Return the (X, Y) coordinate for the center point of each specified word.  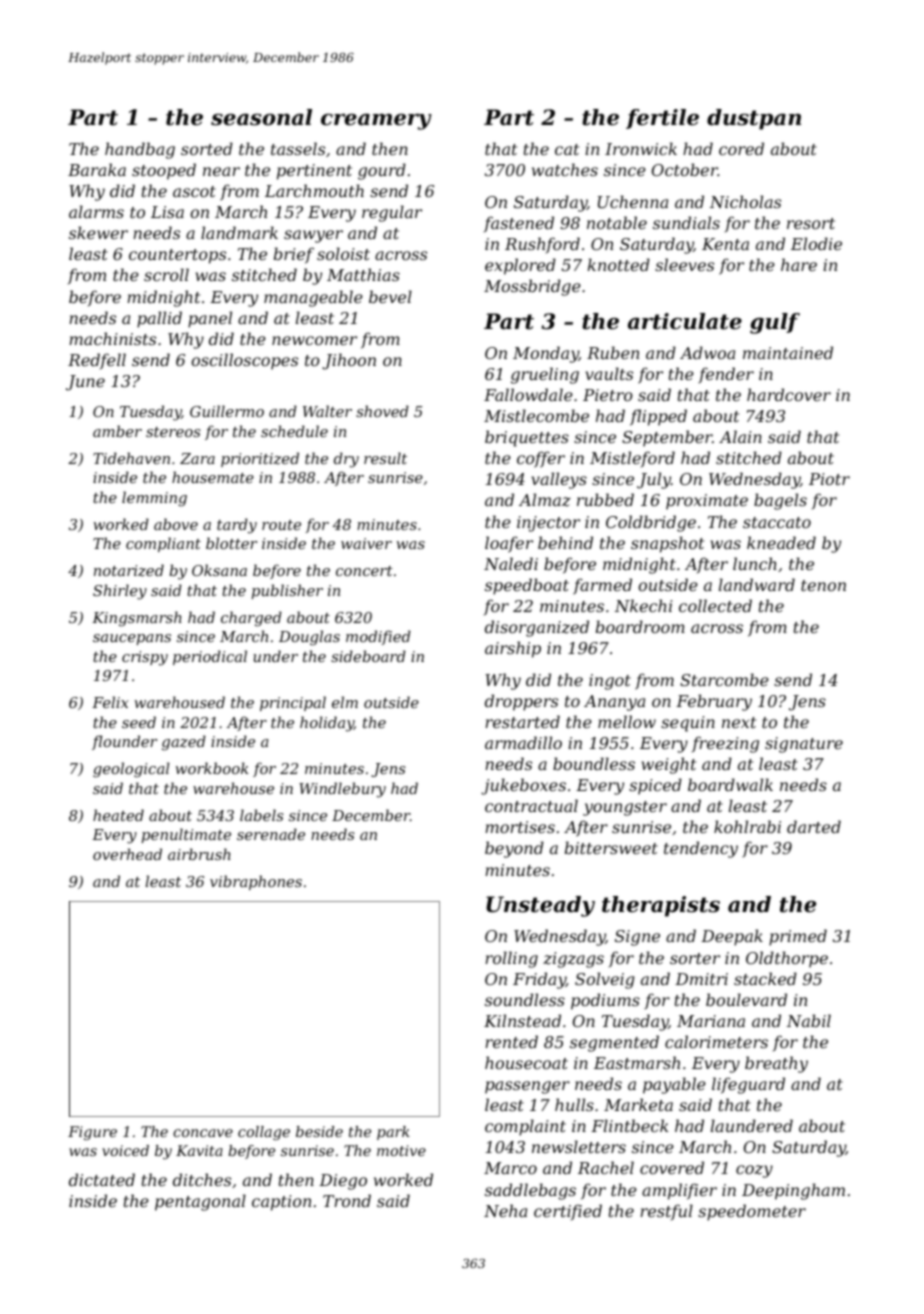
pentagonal (200, 1202)
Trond (347, 1200)
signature (804, 745)
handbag (140, 150)
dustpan (754, 119)
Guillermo (227, 411)
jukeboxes (523, 786)
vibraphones (256, 882)
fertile (662, 119)
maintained (788, 352)
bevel (390, 296)
